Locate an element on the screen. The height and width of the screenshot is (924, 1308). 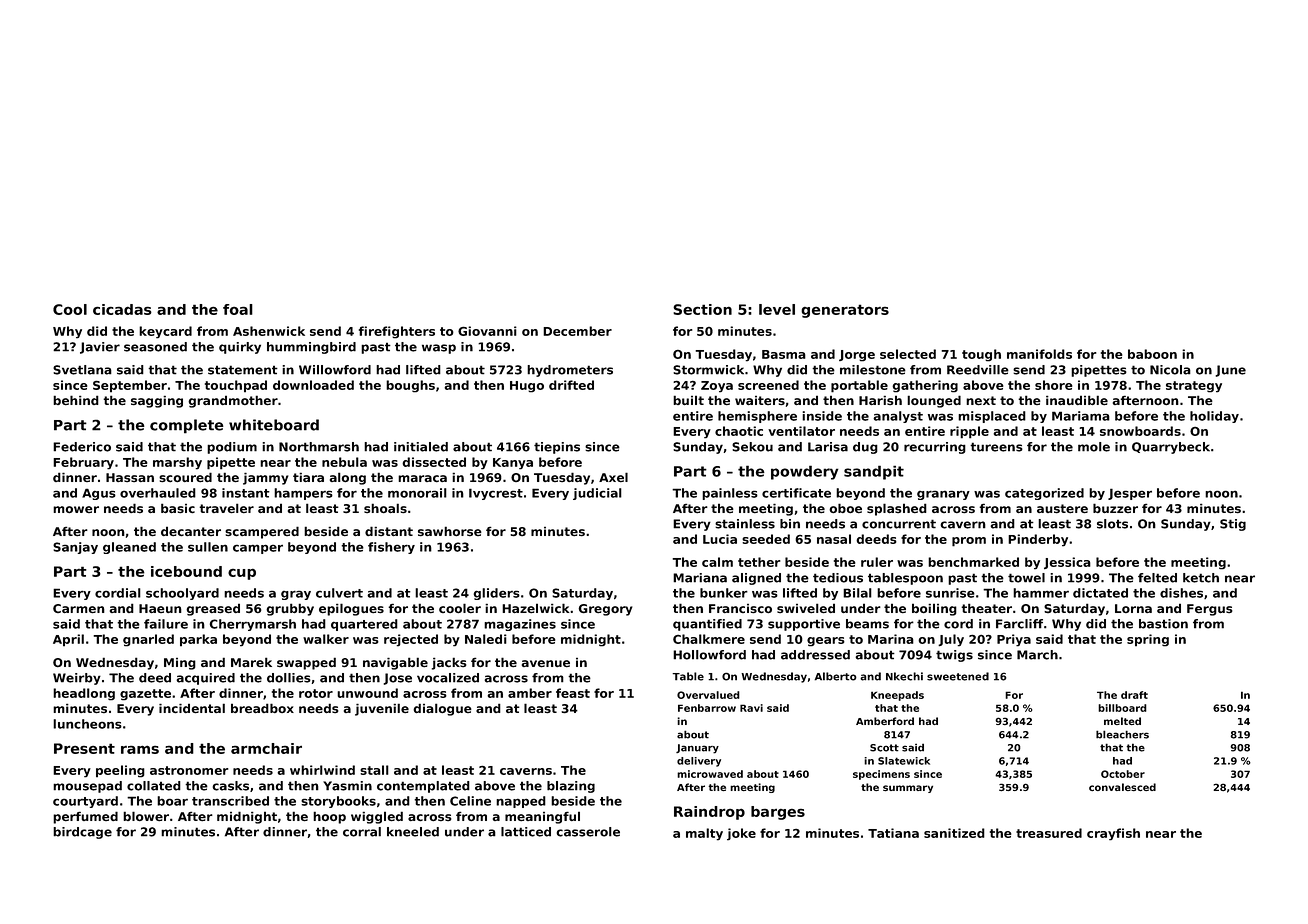
collated is located at coordinates (154, 786).
